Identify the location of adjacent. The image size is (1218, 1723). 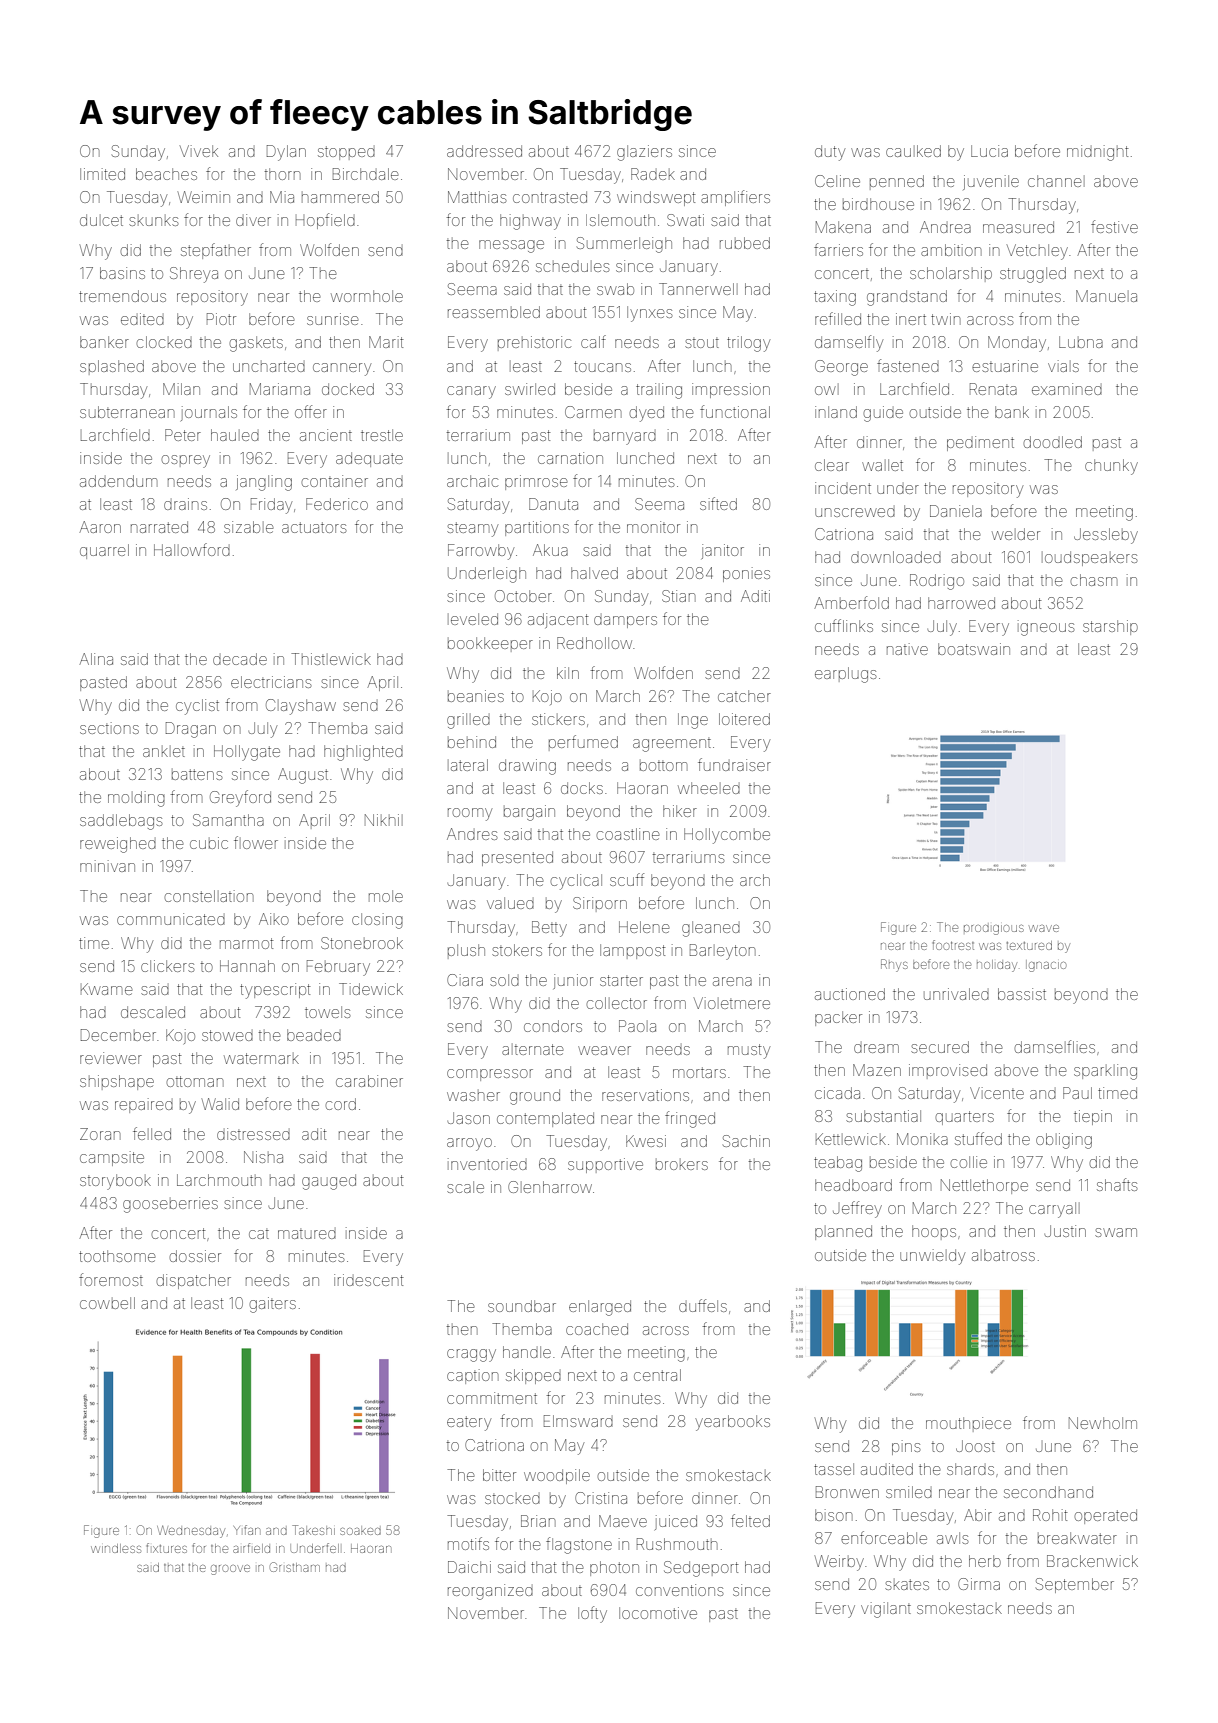
(558, 620).
